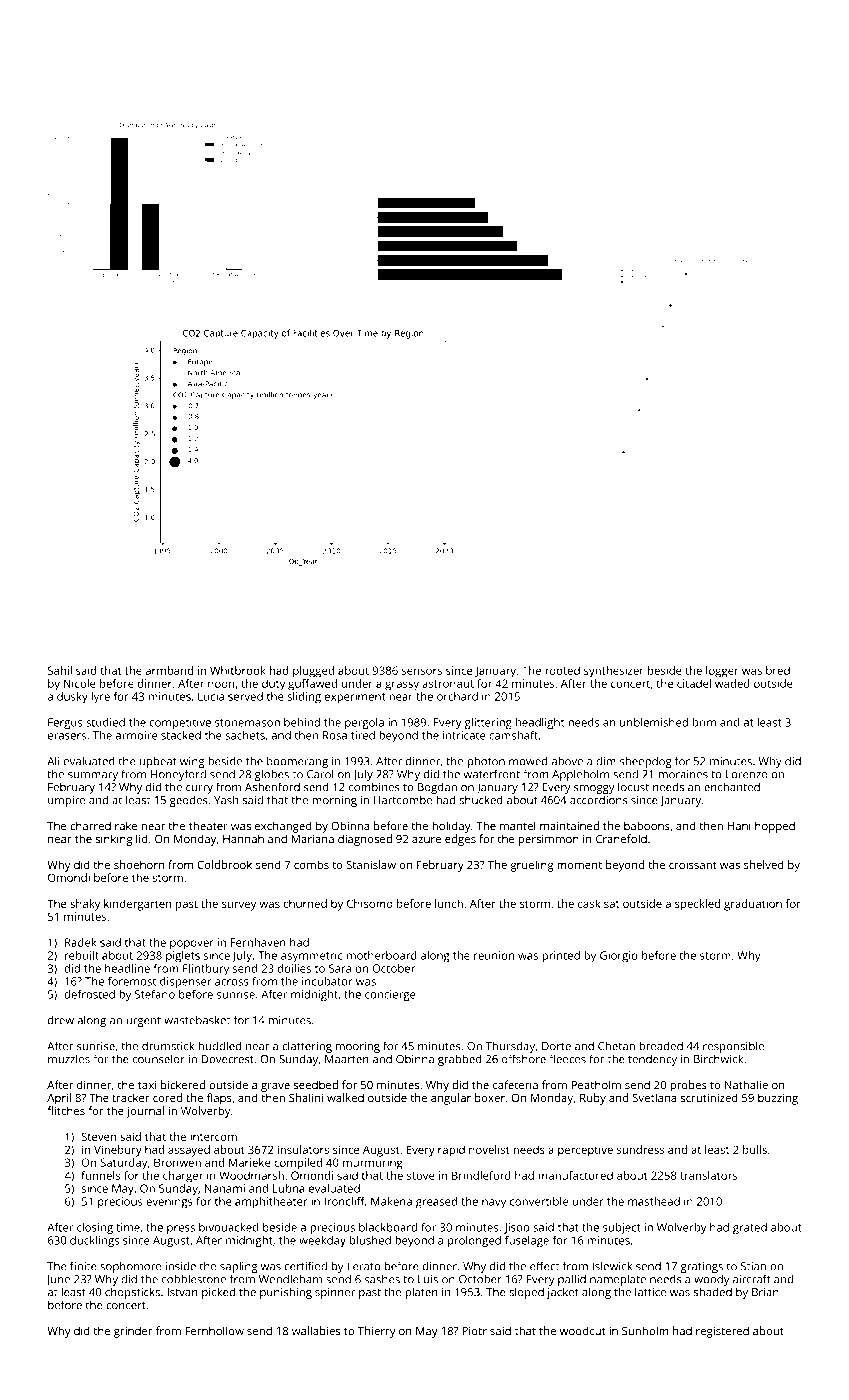 The image size is (849, 1400). What do you see at coordinates (460, 1060) in the document?
I see `grabbed` at bounding box center [460, 1060].
